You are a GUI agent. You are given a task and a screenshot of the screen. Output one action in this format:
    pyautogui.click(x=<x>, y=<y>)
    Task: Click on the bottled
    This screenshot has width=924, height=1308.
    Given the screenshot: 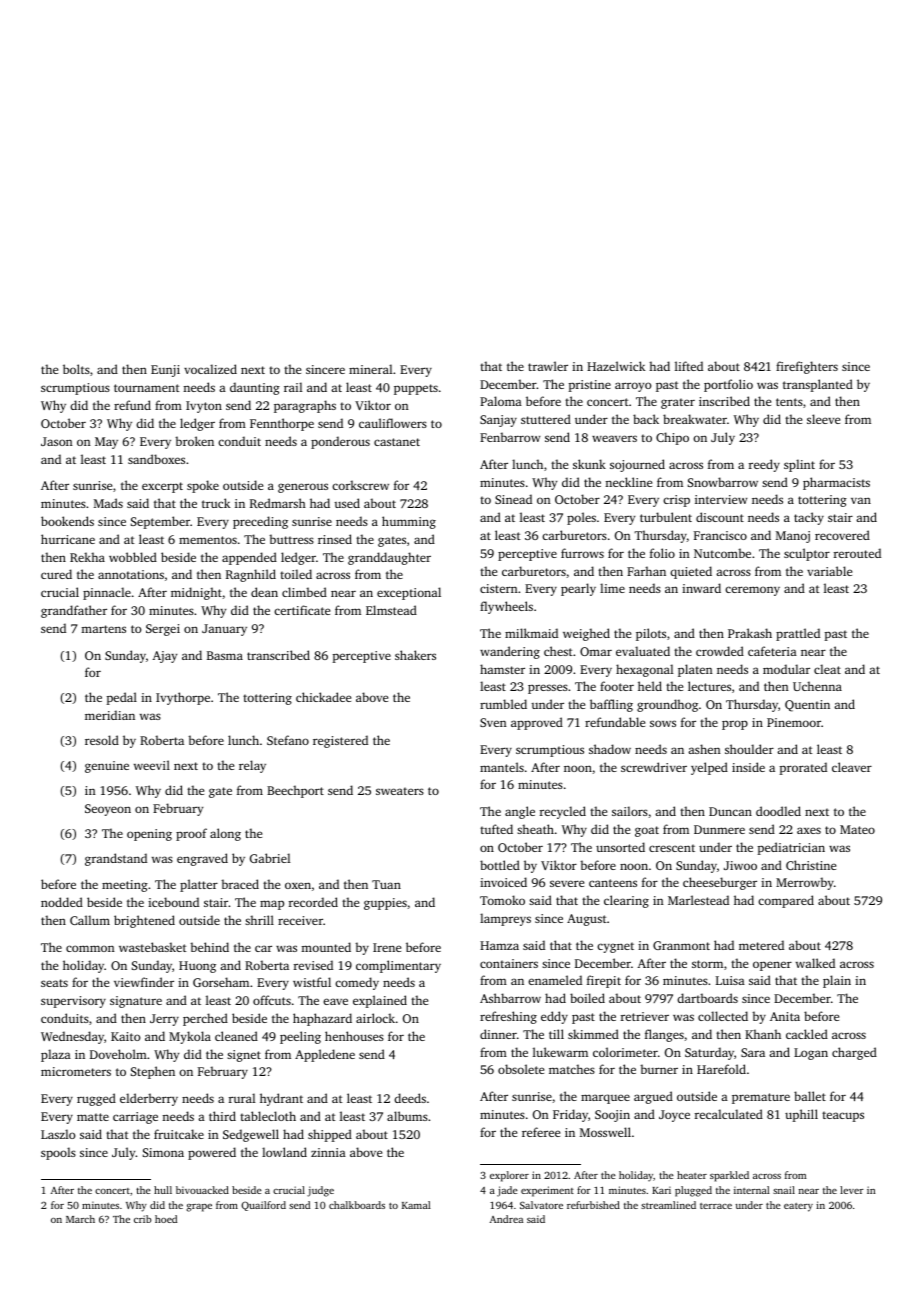 What is the action you would take?
    pyautogui.click(x=500, y=865)
